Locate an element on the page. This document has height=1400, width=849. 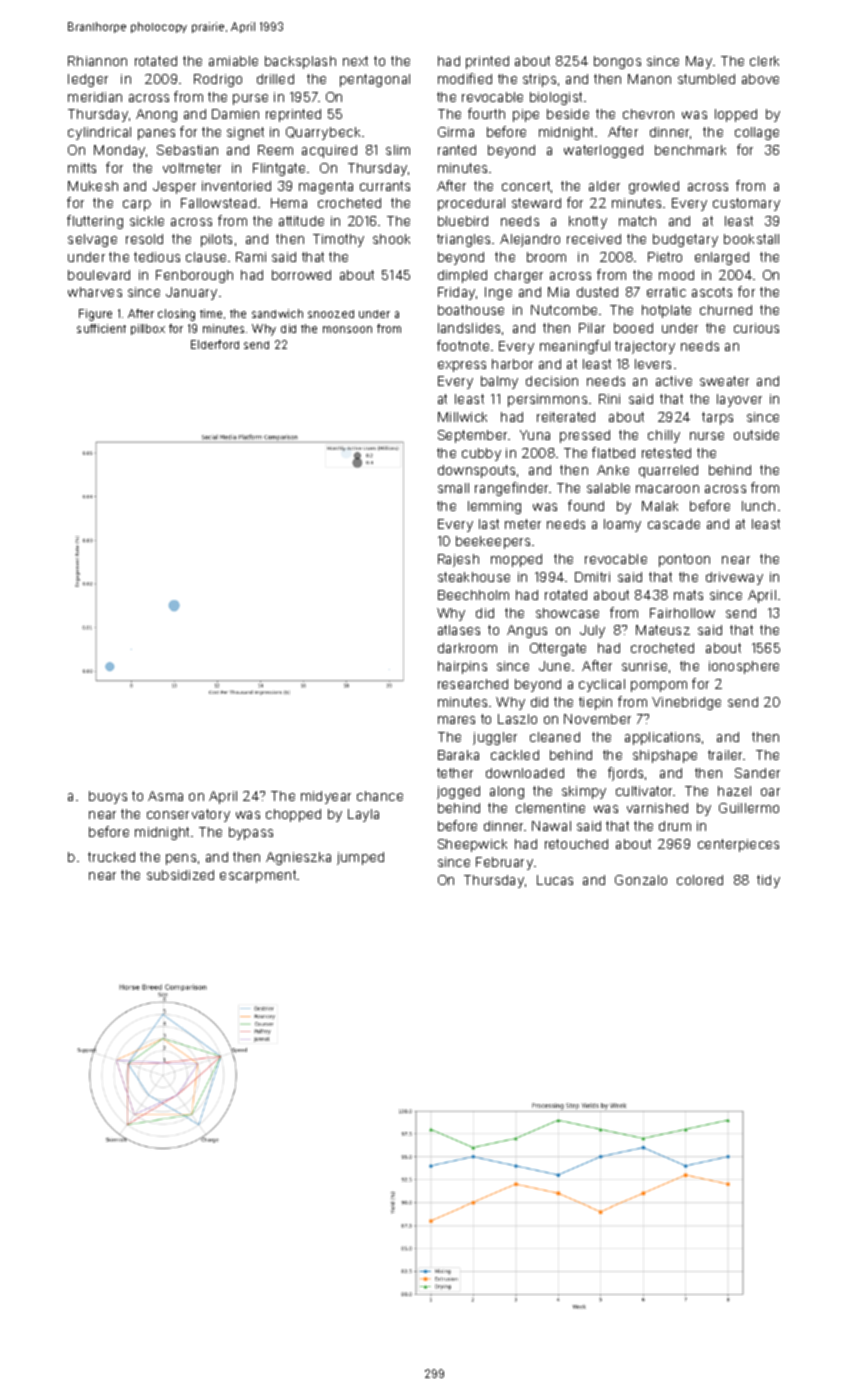
Reem is located at coordinates (275, 150).
